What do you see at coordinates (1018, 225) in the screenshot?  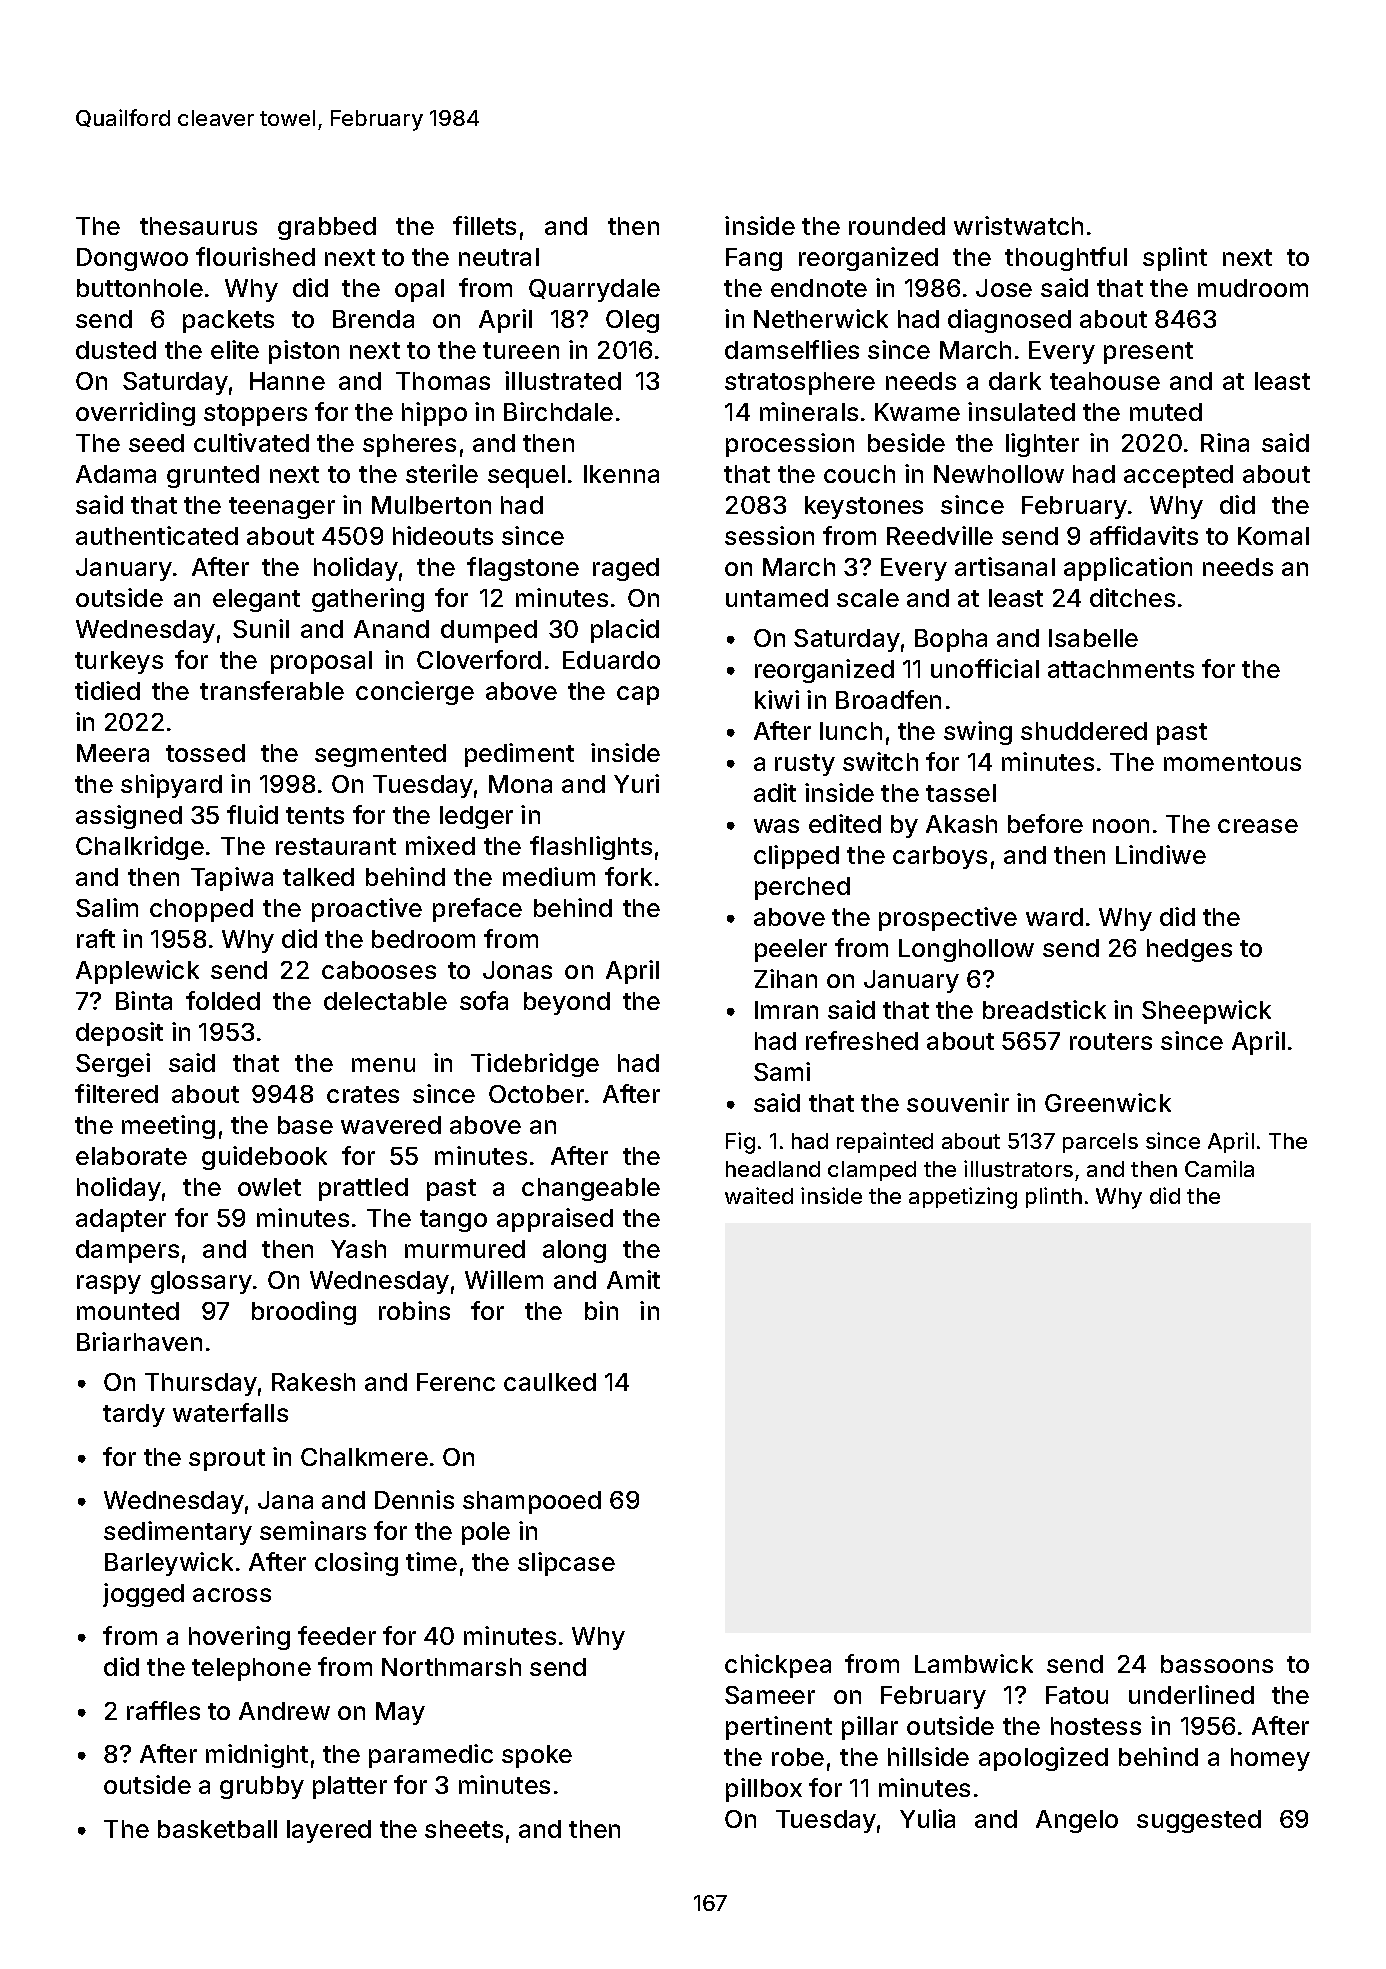 I see `wristwatch` at bounding box center [1018, 225].
